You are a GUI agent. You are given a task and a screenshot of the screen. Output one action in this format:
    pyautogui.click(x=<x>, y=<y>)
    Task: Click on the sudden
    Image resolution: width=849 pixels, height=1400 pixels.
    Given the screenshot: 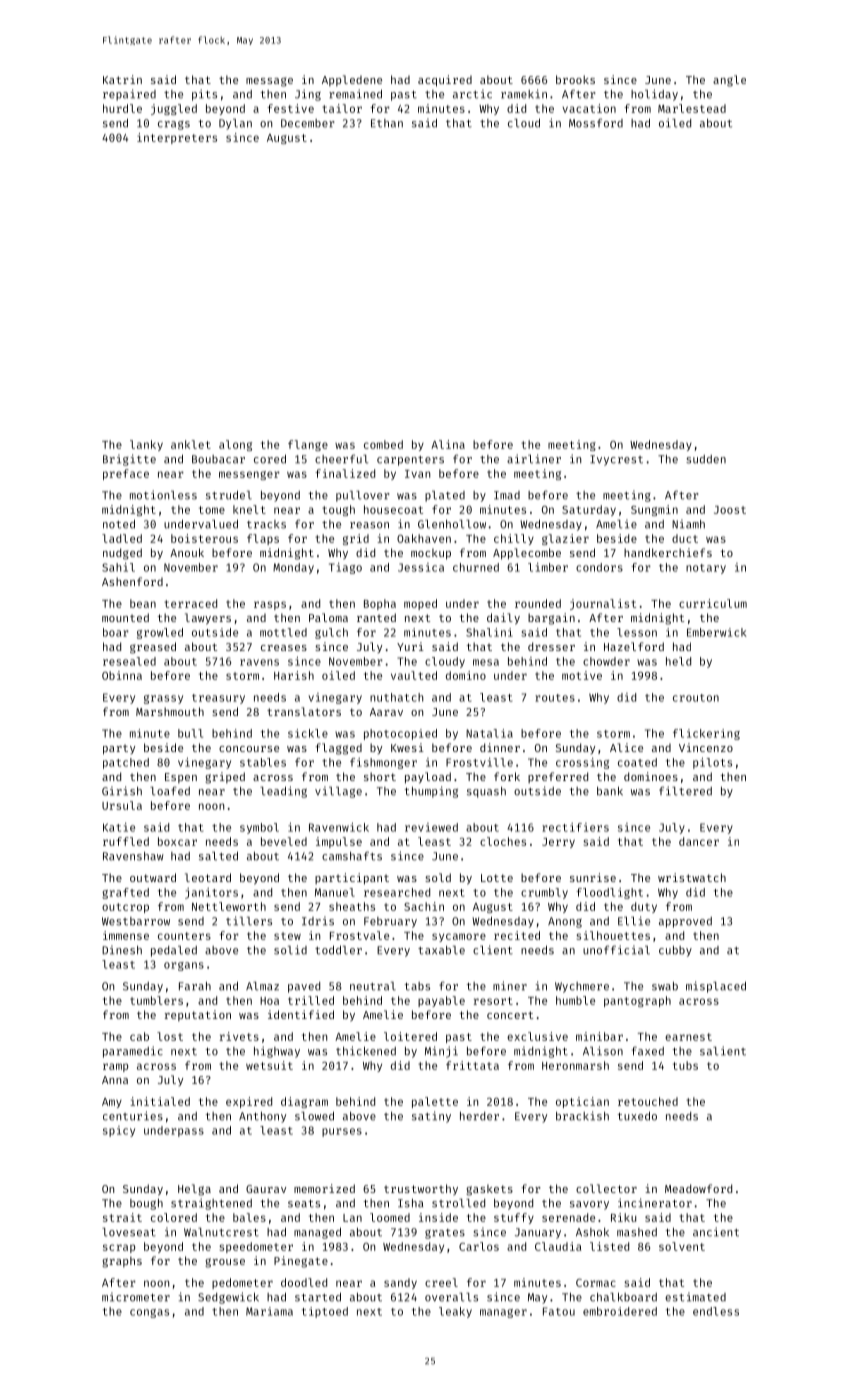 What is the action you would take?
    pyautogui.click(x=706, y=459)
